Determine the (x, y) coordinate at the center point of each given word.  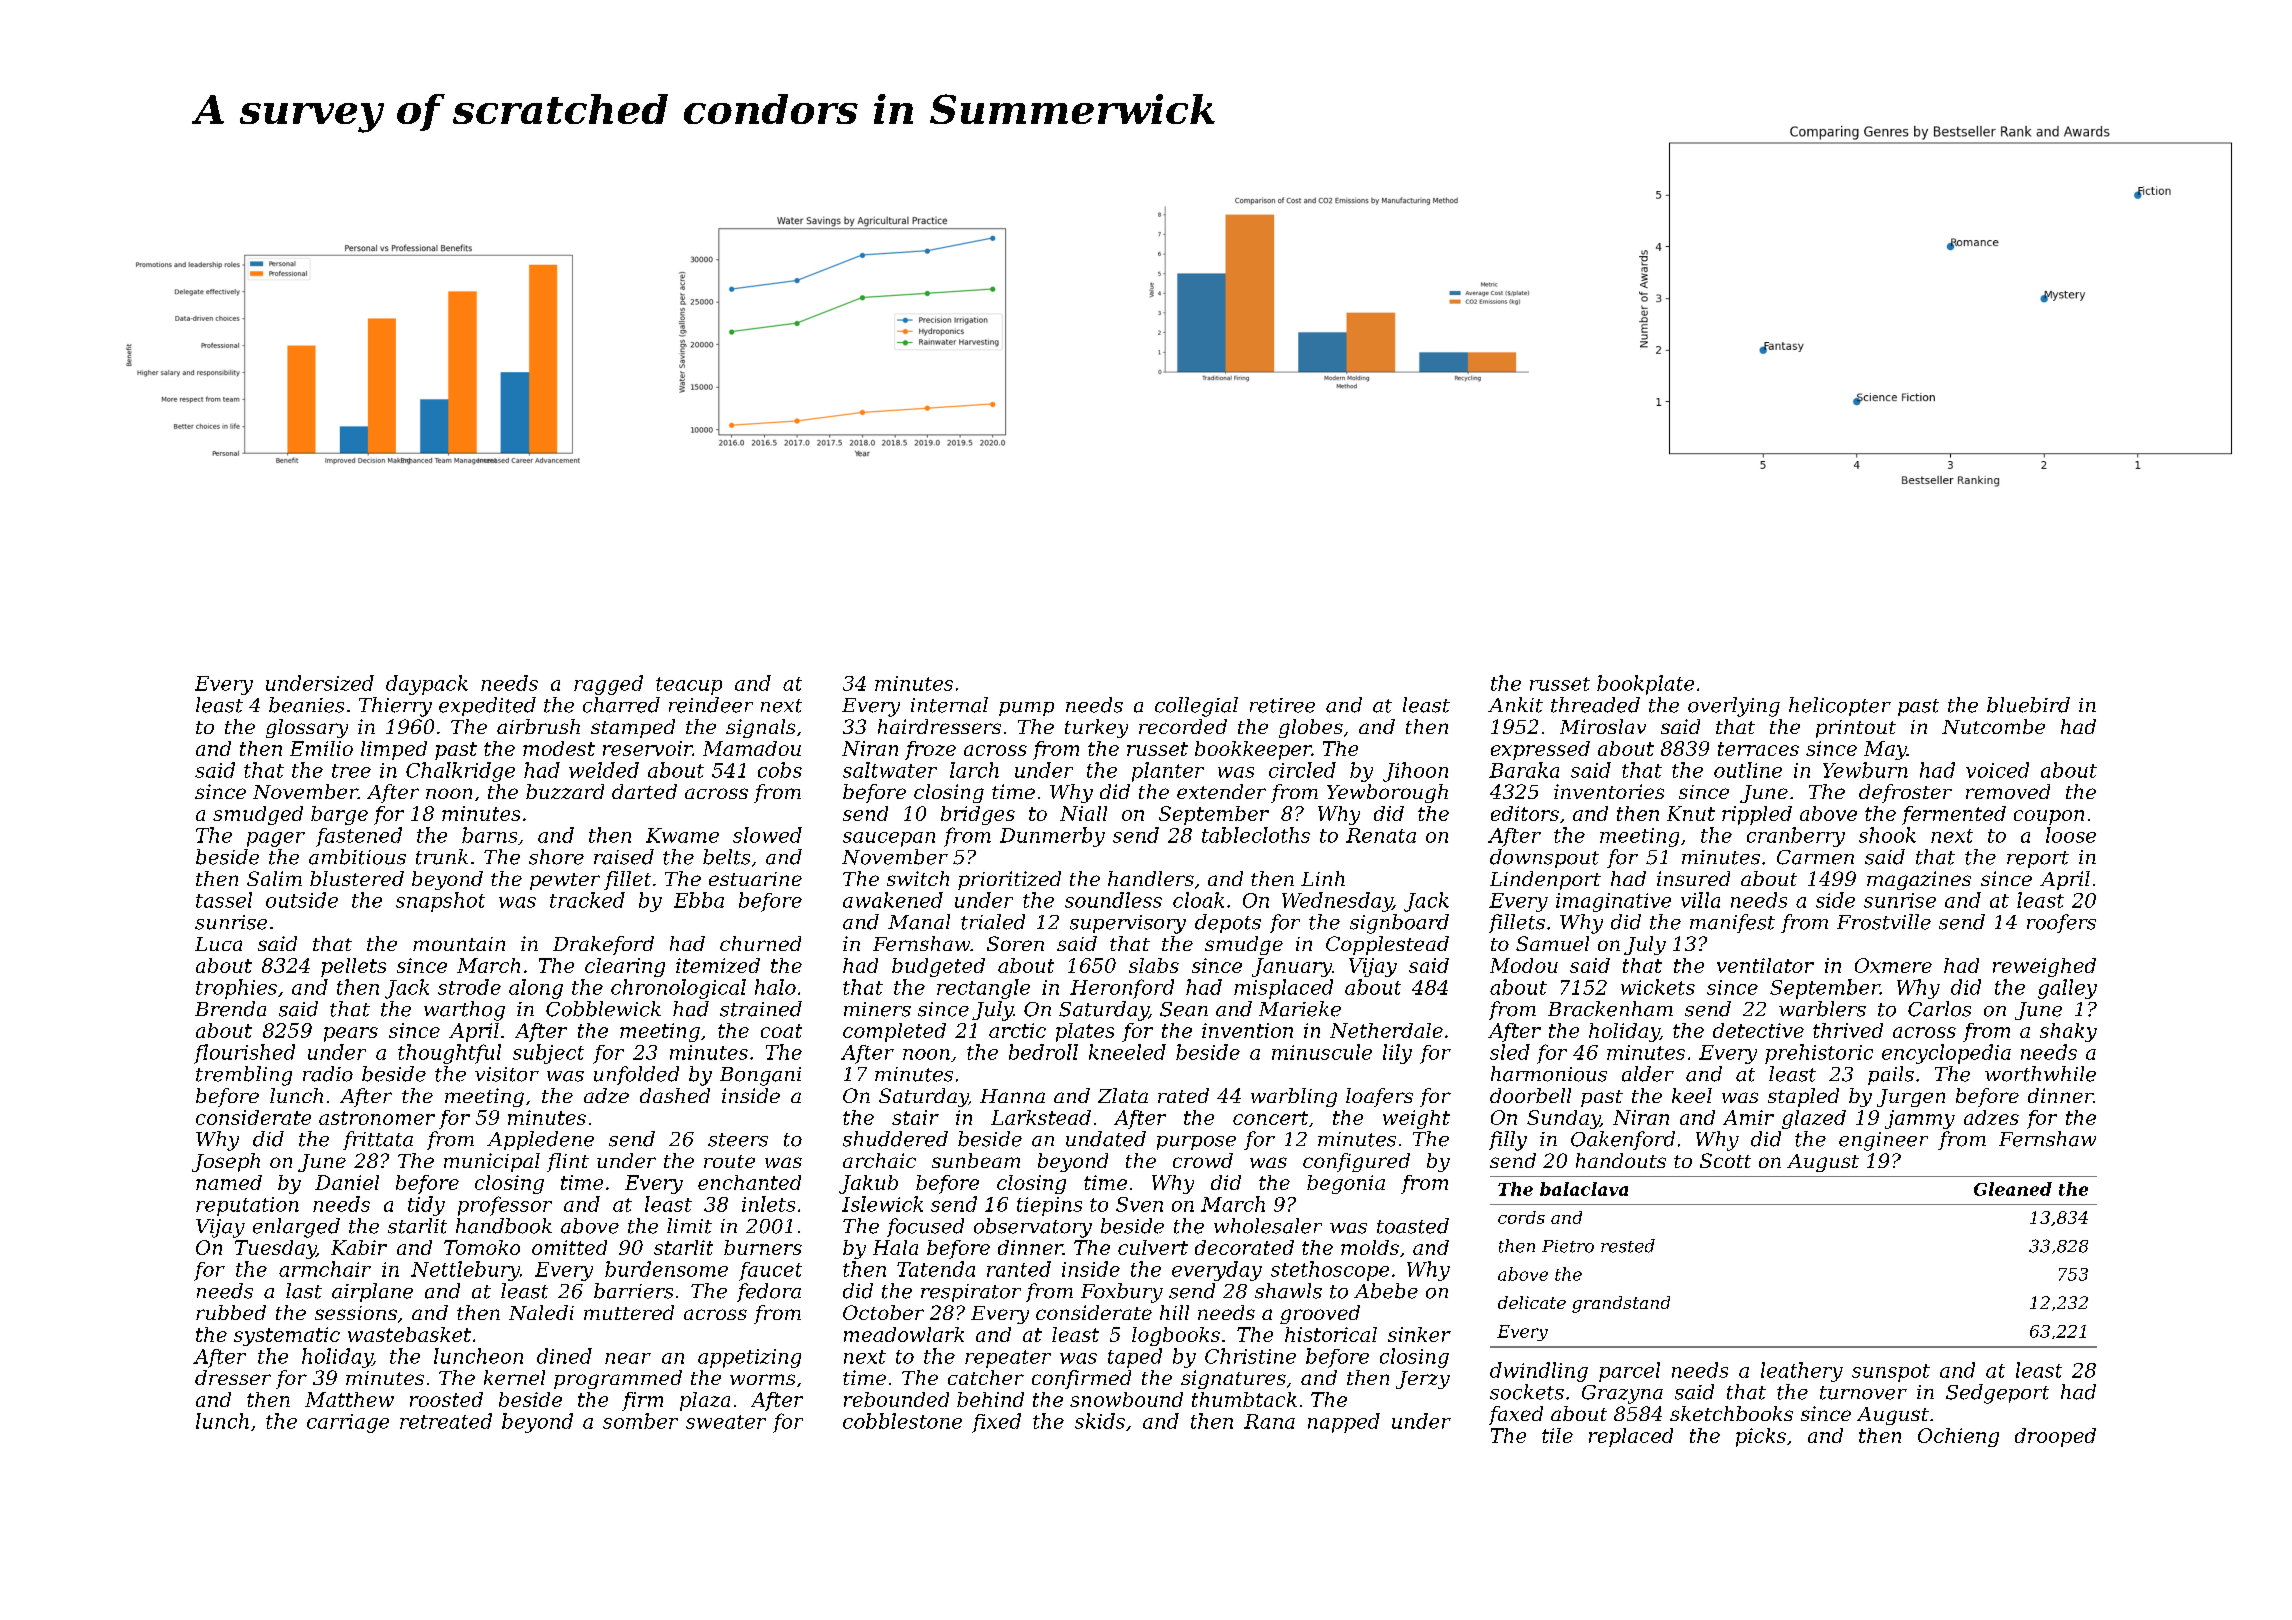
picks (1761, 1437)
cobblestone (902, 1421)
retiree (1282, 705)
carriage (348, 1423)
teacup (689, 686)
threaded (1595, 705)
